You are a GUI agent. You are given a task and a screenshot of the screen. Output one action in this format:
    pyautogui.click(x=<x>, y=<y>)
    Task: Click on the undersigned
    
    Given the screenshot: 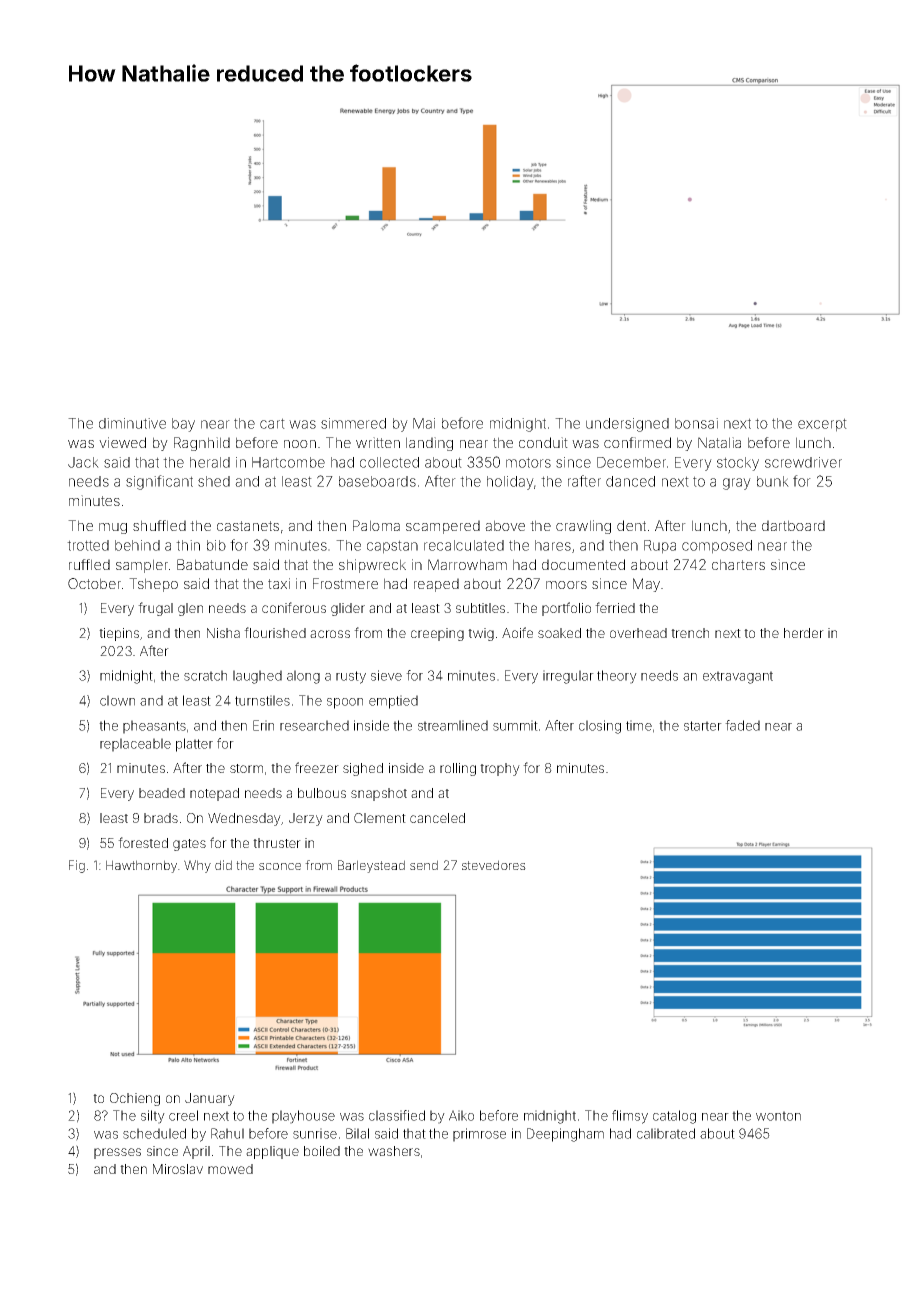 What is the action you would take?
    pyautogui.click(x=627, y=425)
